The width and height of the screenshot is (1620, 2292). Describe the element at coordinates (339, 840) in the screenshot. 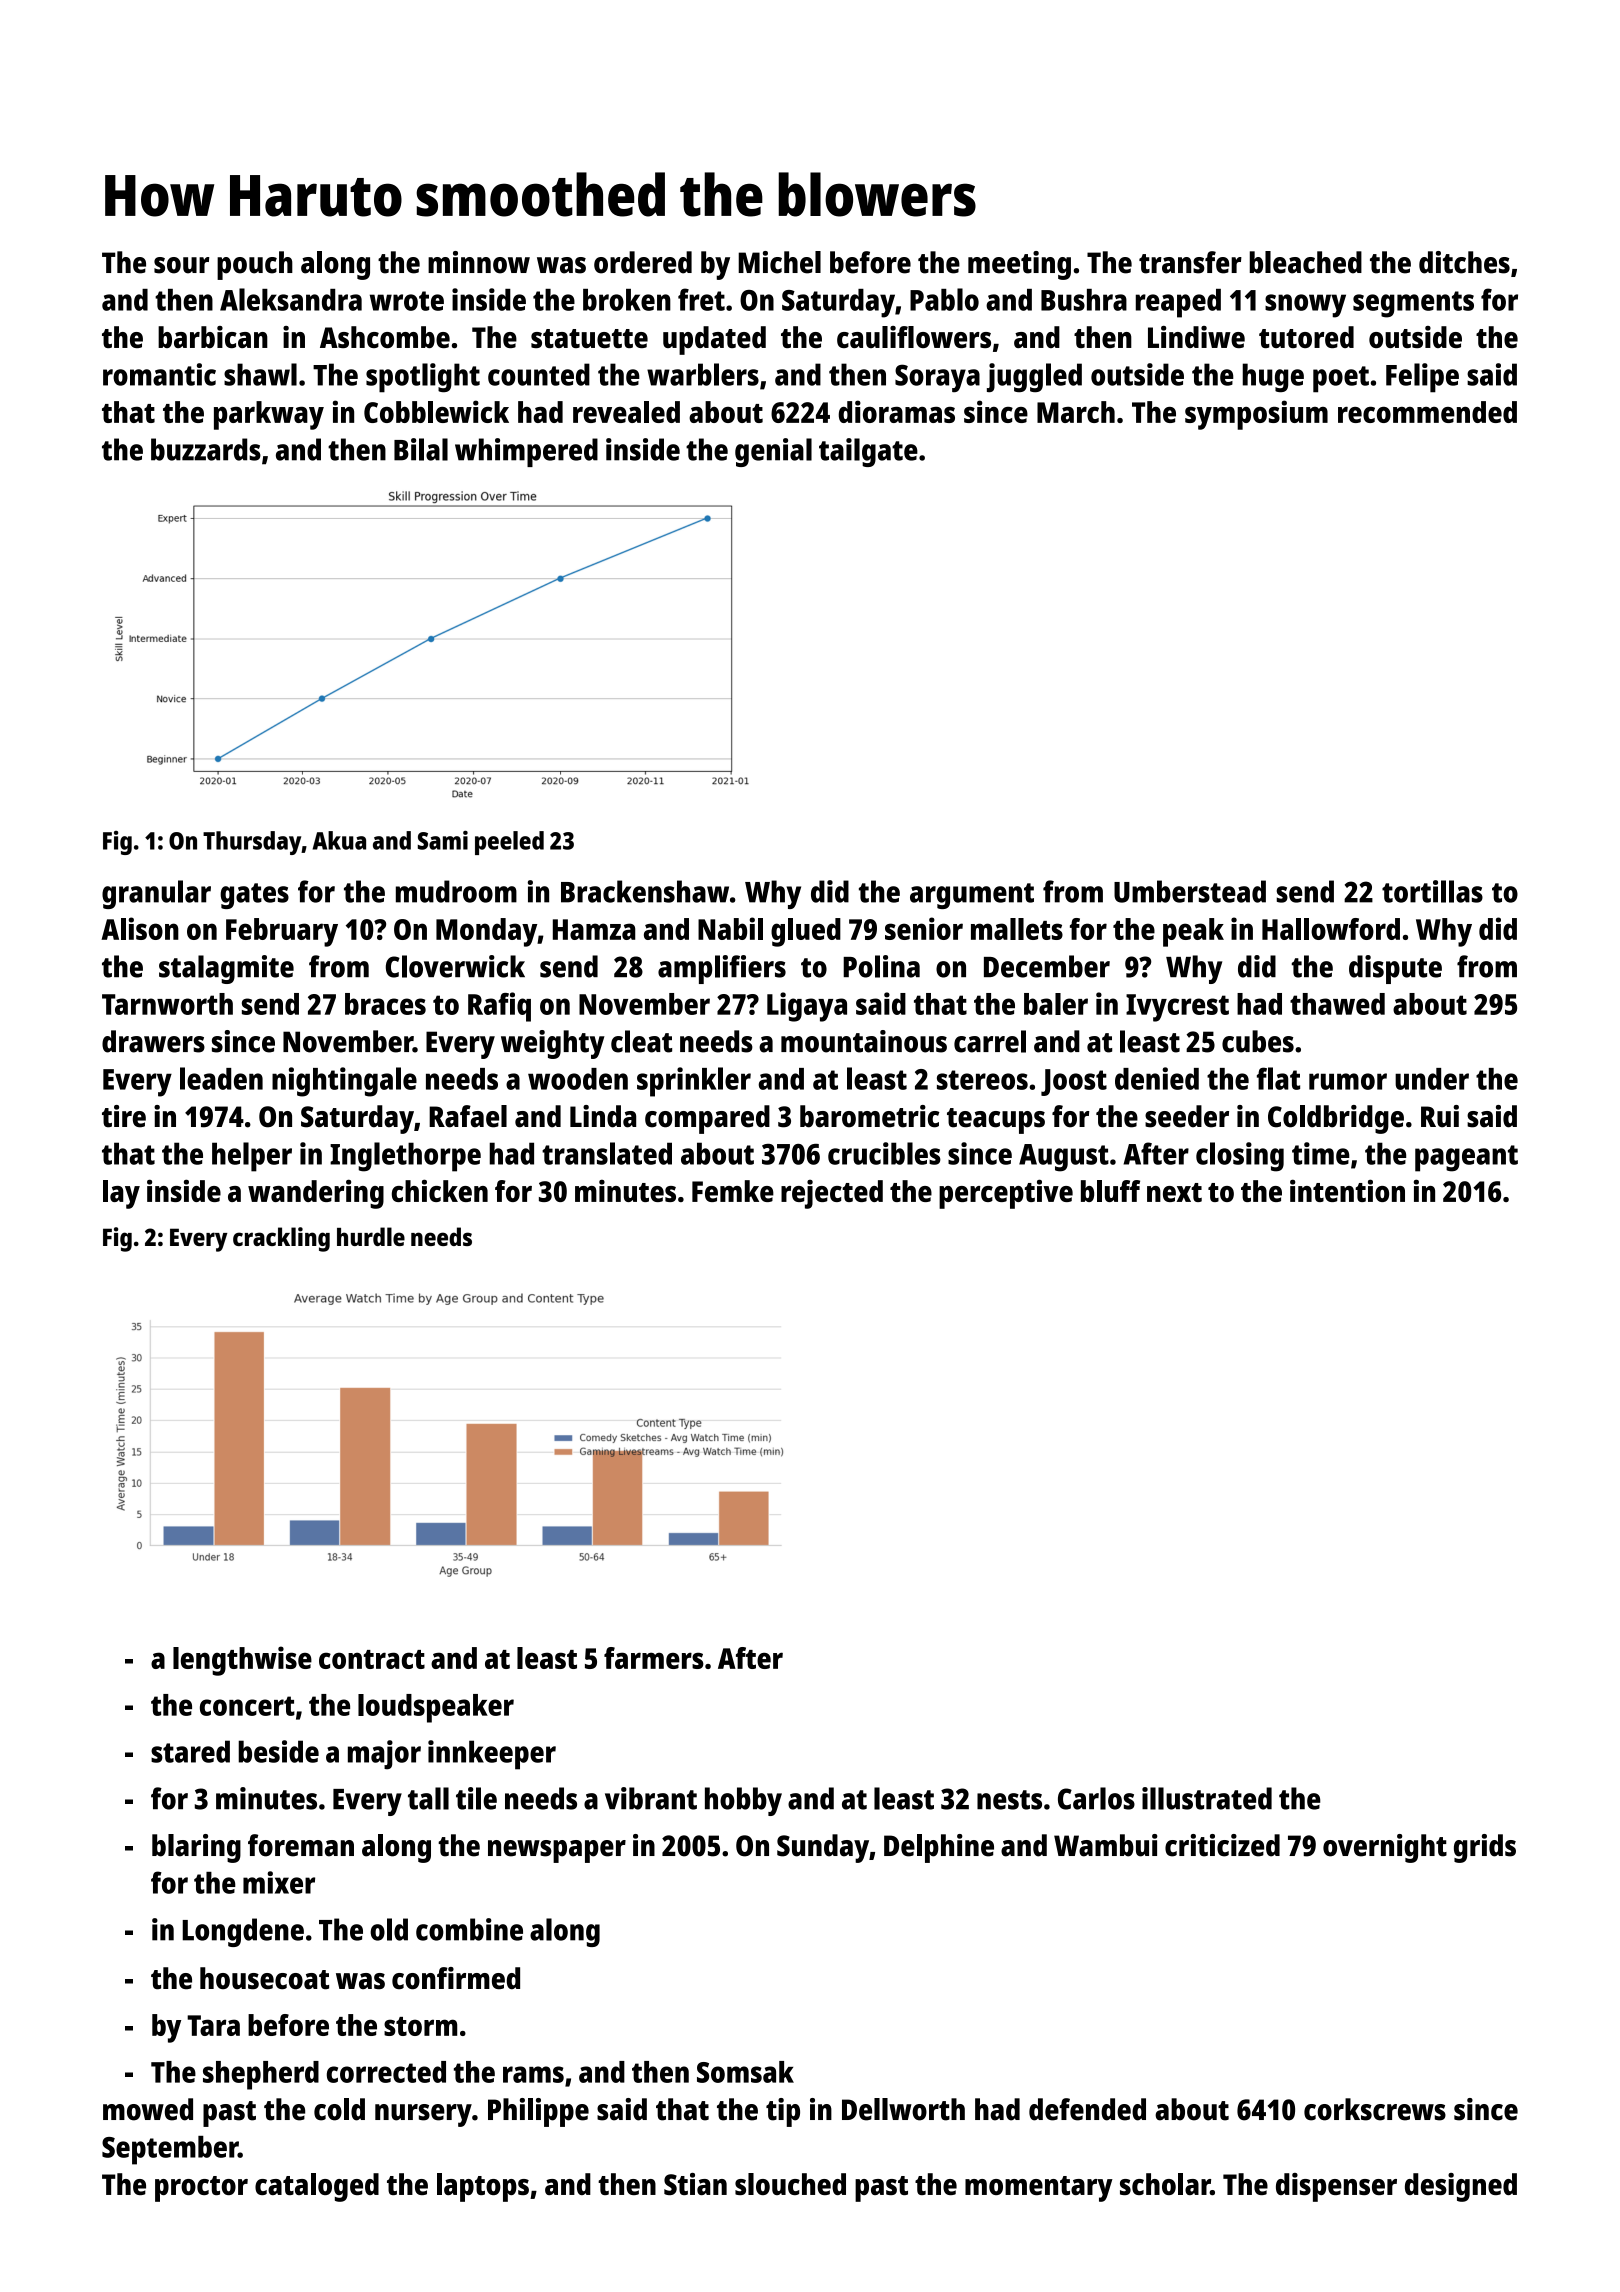

I see `Akua` at that location.
